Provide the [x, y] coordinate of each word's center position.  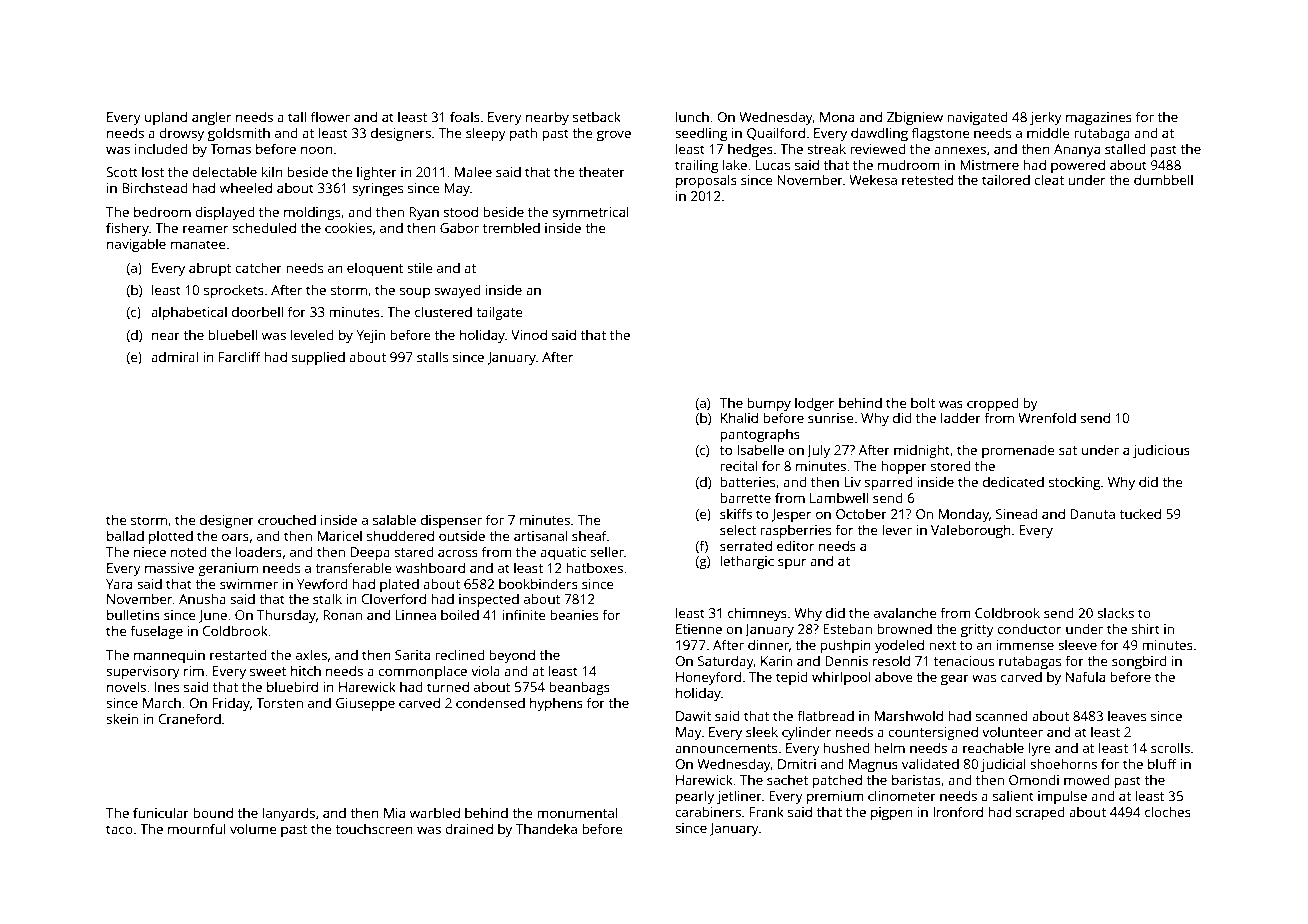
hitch [306, 670]
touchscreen [374, 828]
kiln [272, 171]
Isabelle [760, 449]
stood [460, 211]
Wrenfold [1047, 417]
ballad [125, 535]
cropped [993, 404]
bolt [923, 402]
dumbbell [1163, 179]
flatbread [825, 715]
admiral [174, 356]
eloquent [375, 269]
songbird [1139, 662]
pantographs [760, 435]
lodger [814, 404]
